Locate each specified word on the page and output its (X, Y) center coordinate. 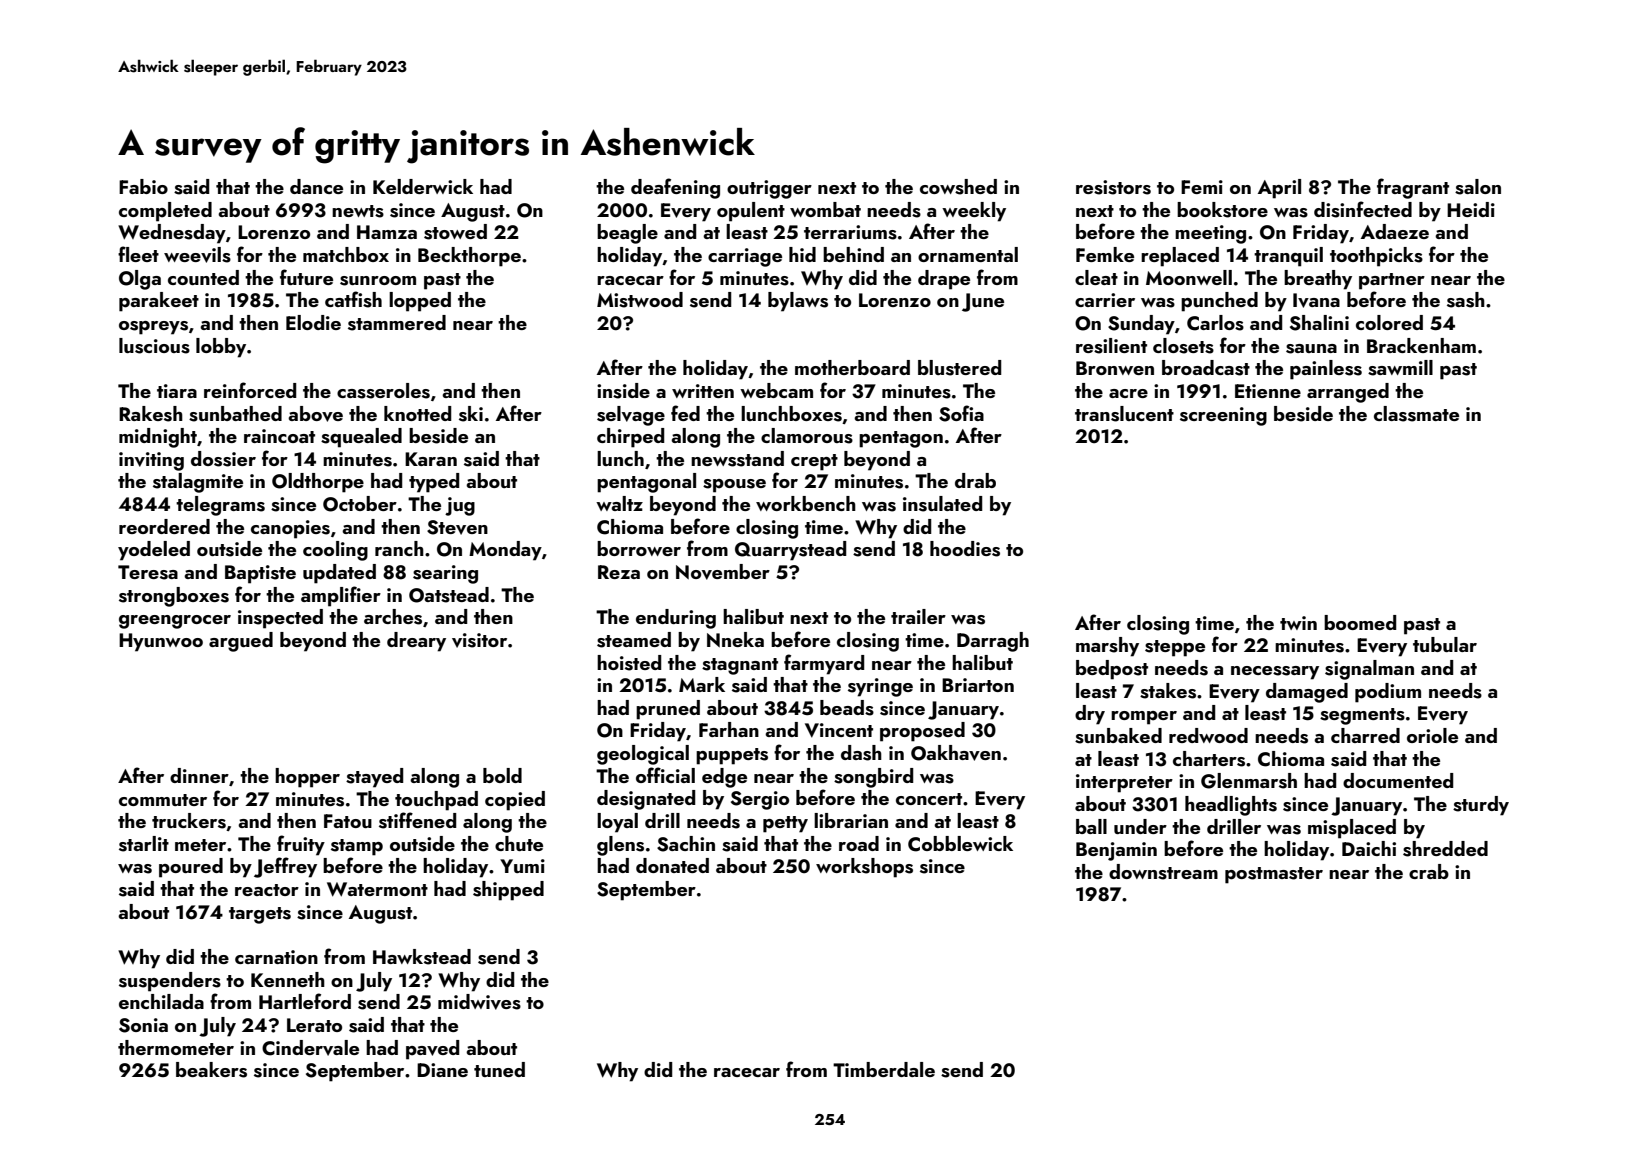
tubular (1445, 644)
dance (316, 186)
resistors (1113, 187)
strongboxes (174, 597)
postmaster (1274, 875)
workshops (864, 868)
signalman (1369, 670)
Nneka (735, 639)
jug (460, 506)
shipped (508, 891)
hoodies (965, 549)
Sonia (143, 1025)
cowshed (958, 187)
